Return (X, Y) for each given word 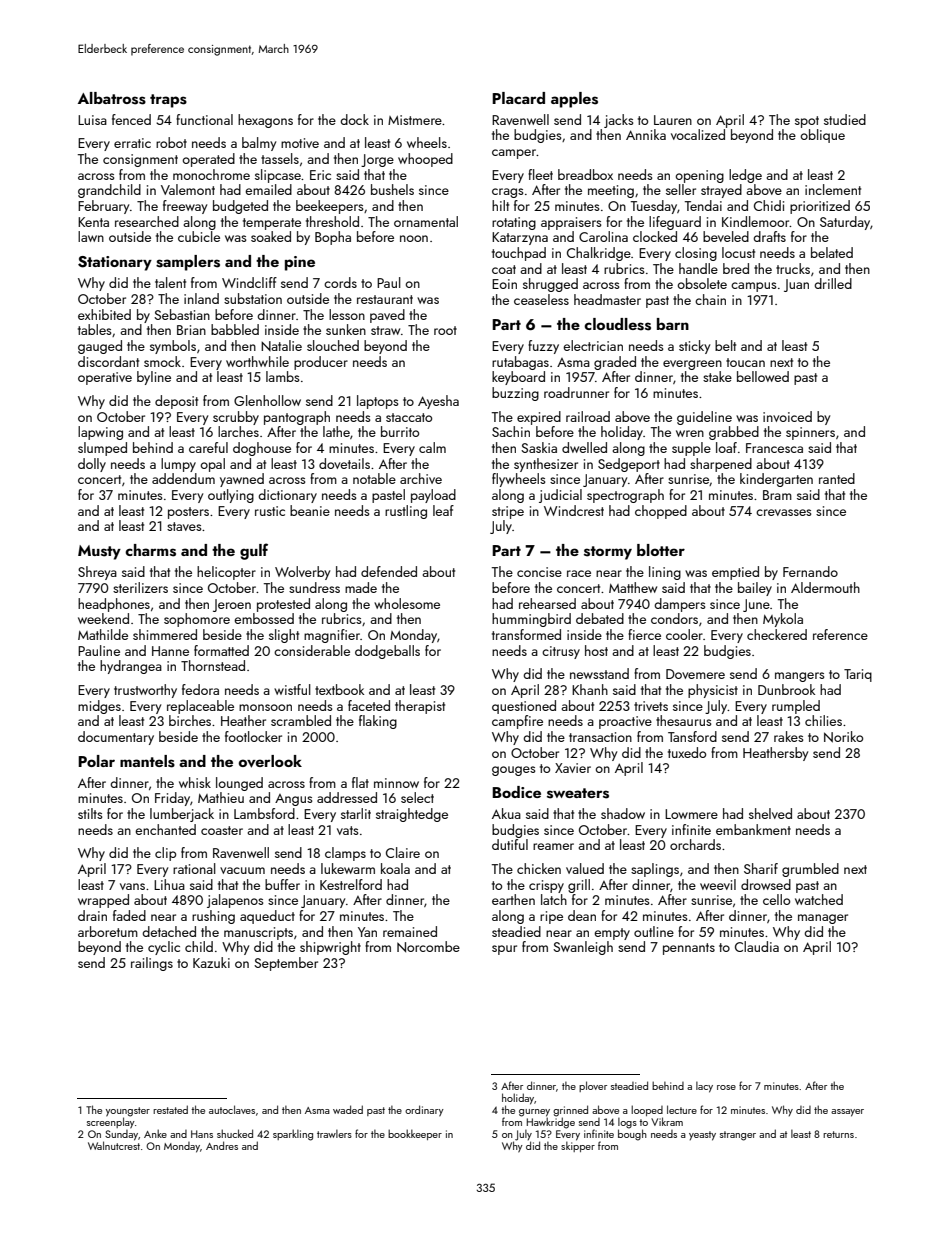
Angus (293, 800)
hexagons (265, 121)
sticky (694, 347)
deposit (176, 402)
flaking (378, 722)
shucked (235, 1133)
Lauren (673, 120)
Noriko (843, 737)
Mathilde (103, 634)
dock (354, 119)
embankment (753, 829)
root (445, 330)
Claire (403, 852)
